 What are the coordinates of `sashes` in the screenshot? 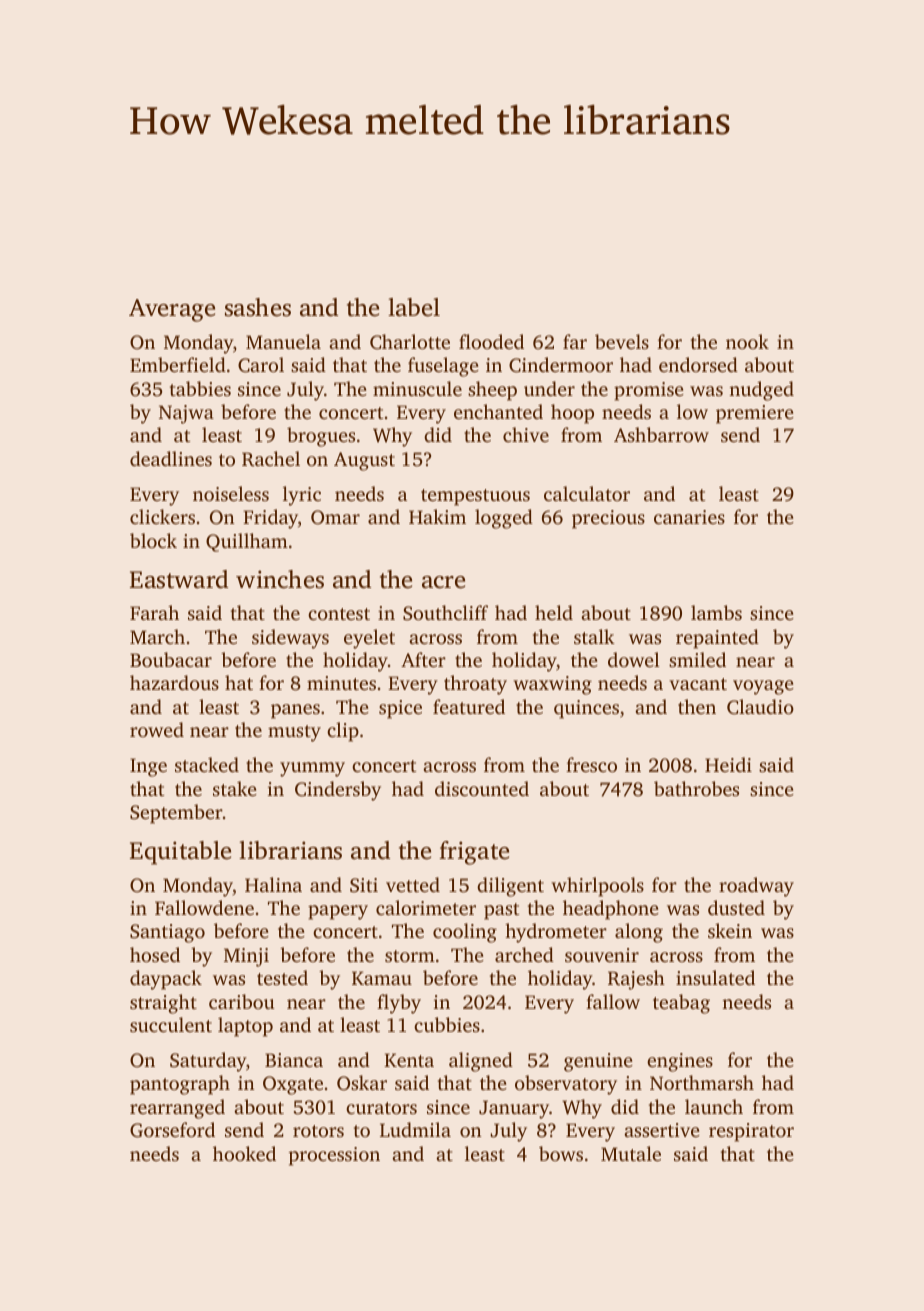 It's located at (258, 307).
